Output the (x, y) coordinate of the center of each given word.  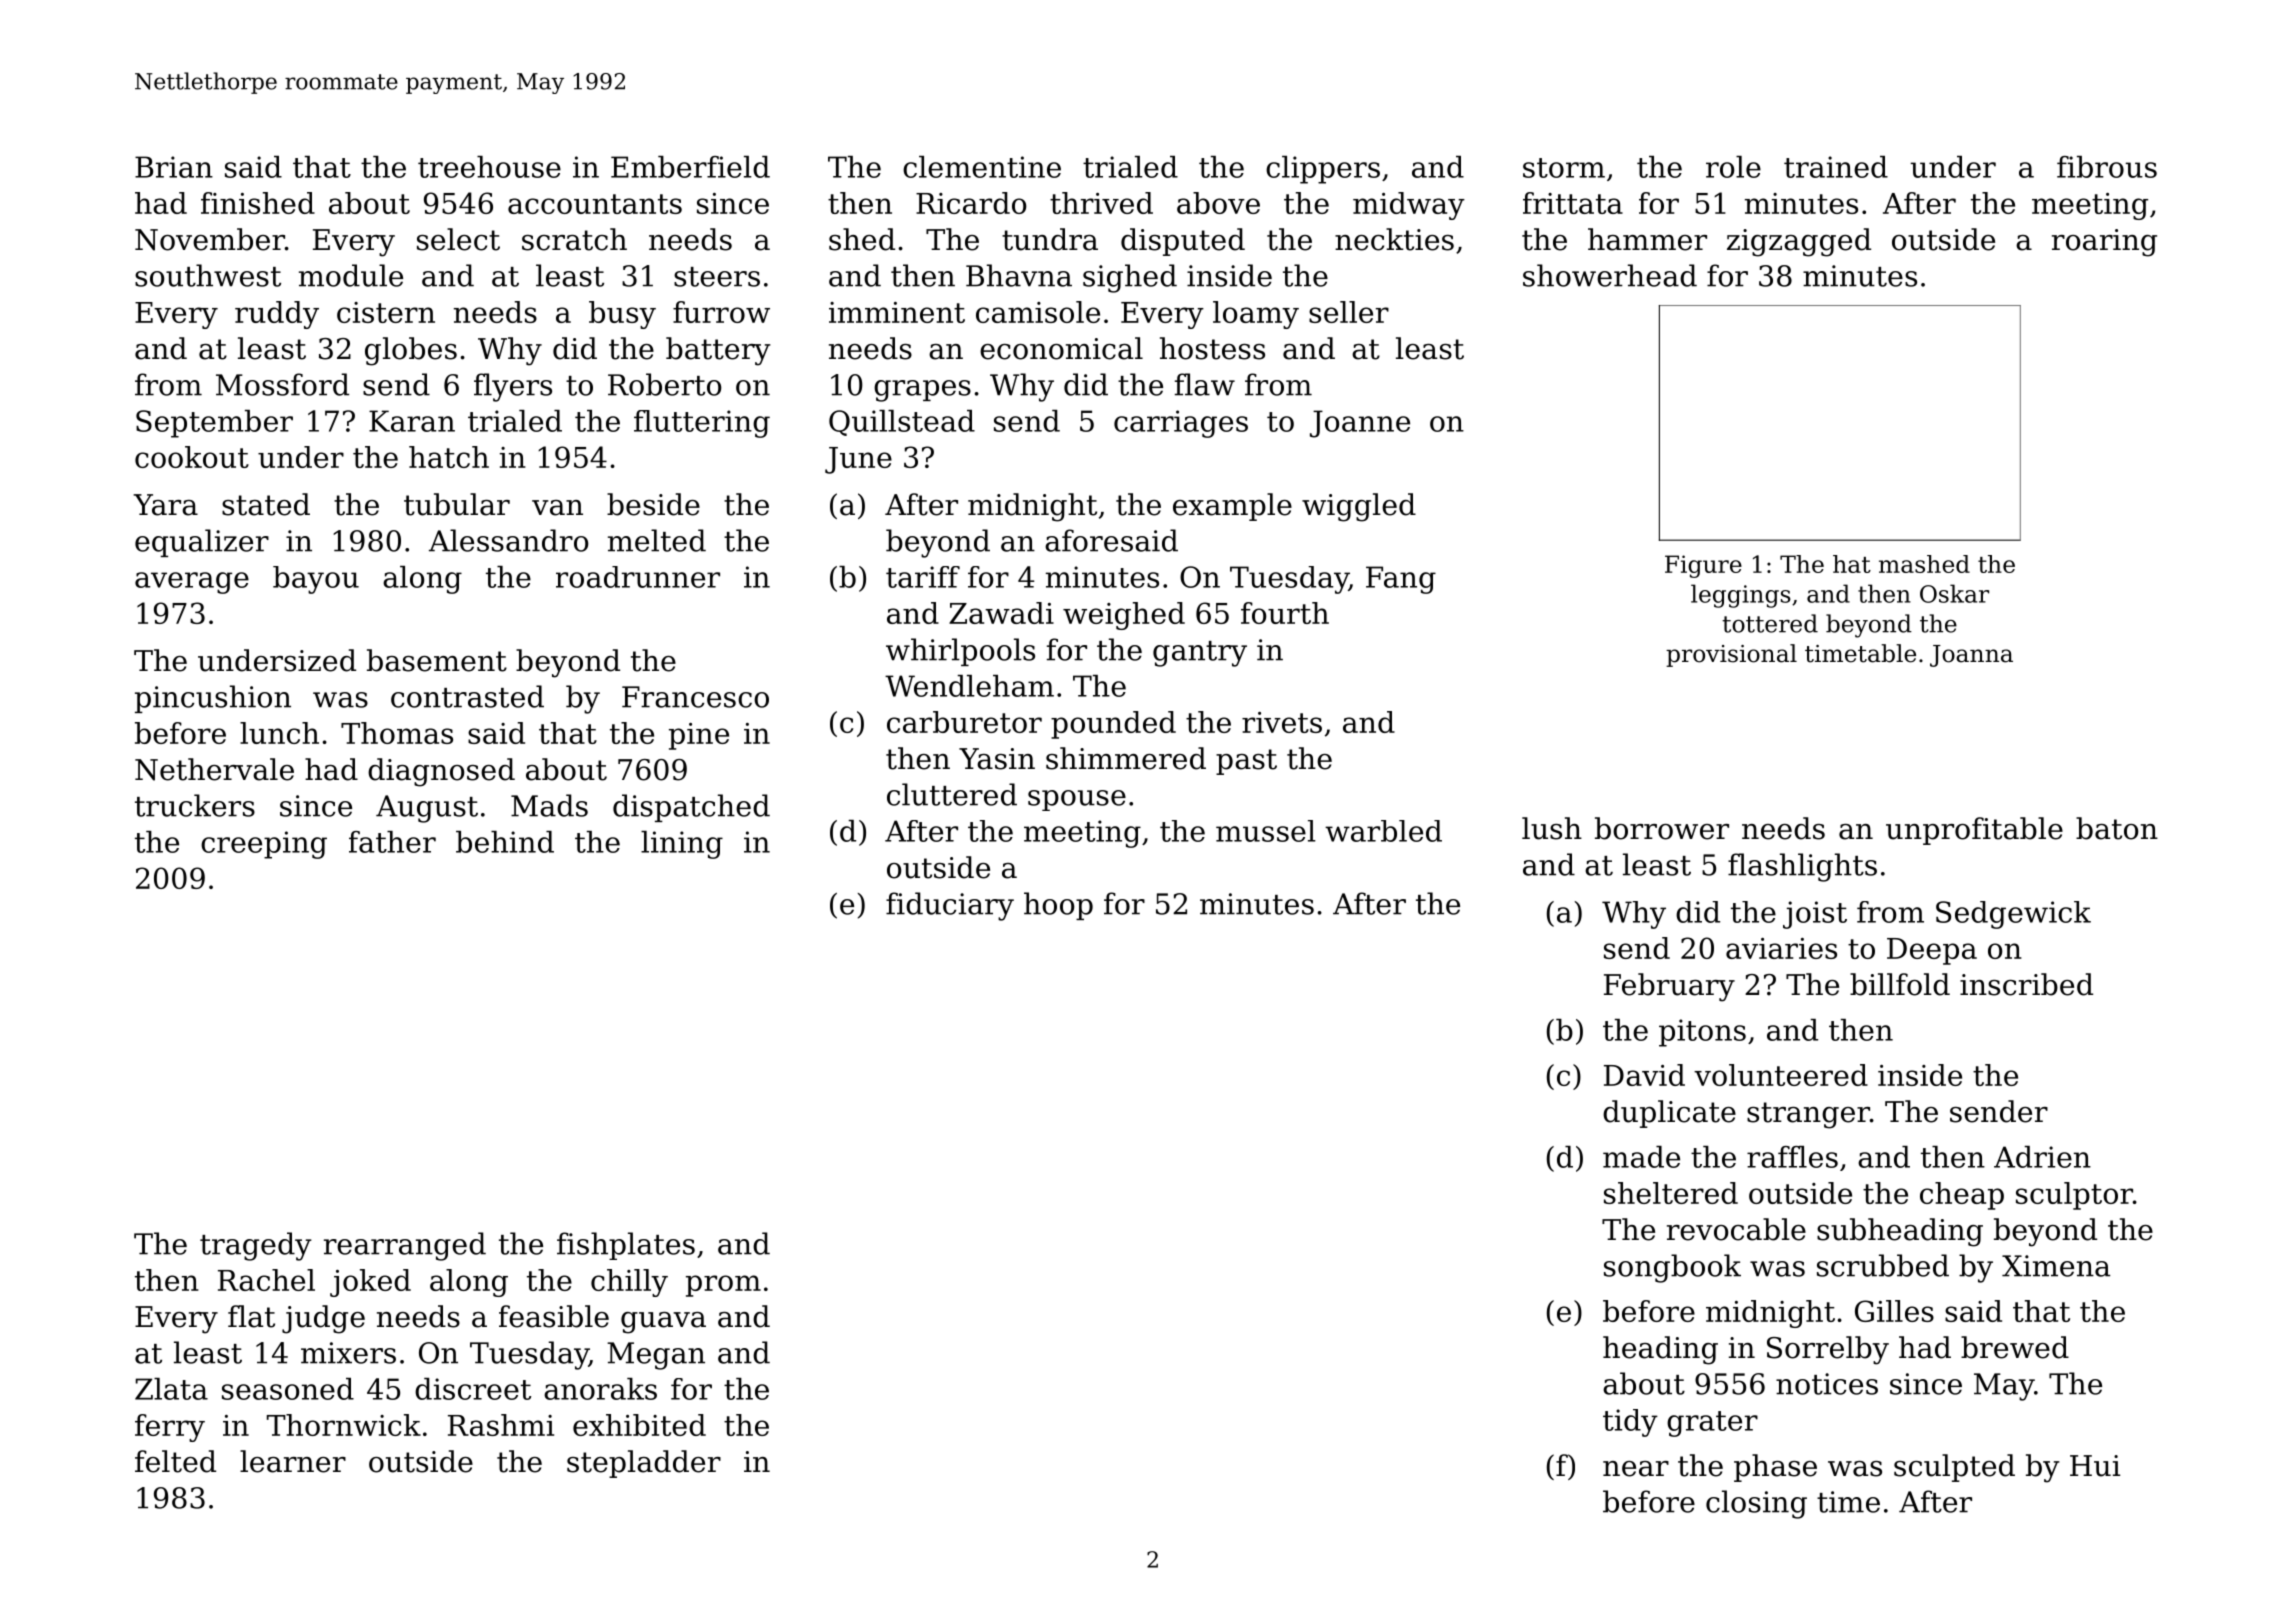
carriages (1181, 424)
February (1669, 987)
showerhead (1610, 275)
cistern (386, 312)
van (557, 508)
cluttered (952, 794)
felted (175, 1461)
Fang (1401, 580)
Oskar (1954, 593)
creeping (264, 845)
